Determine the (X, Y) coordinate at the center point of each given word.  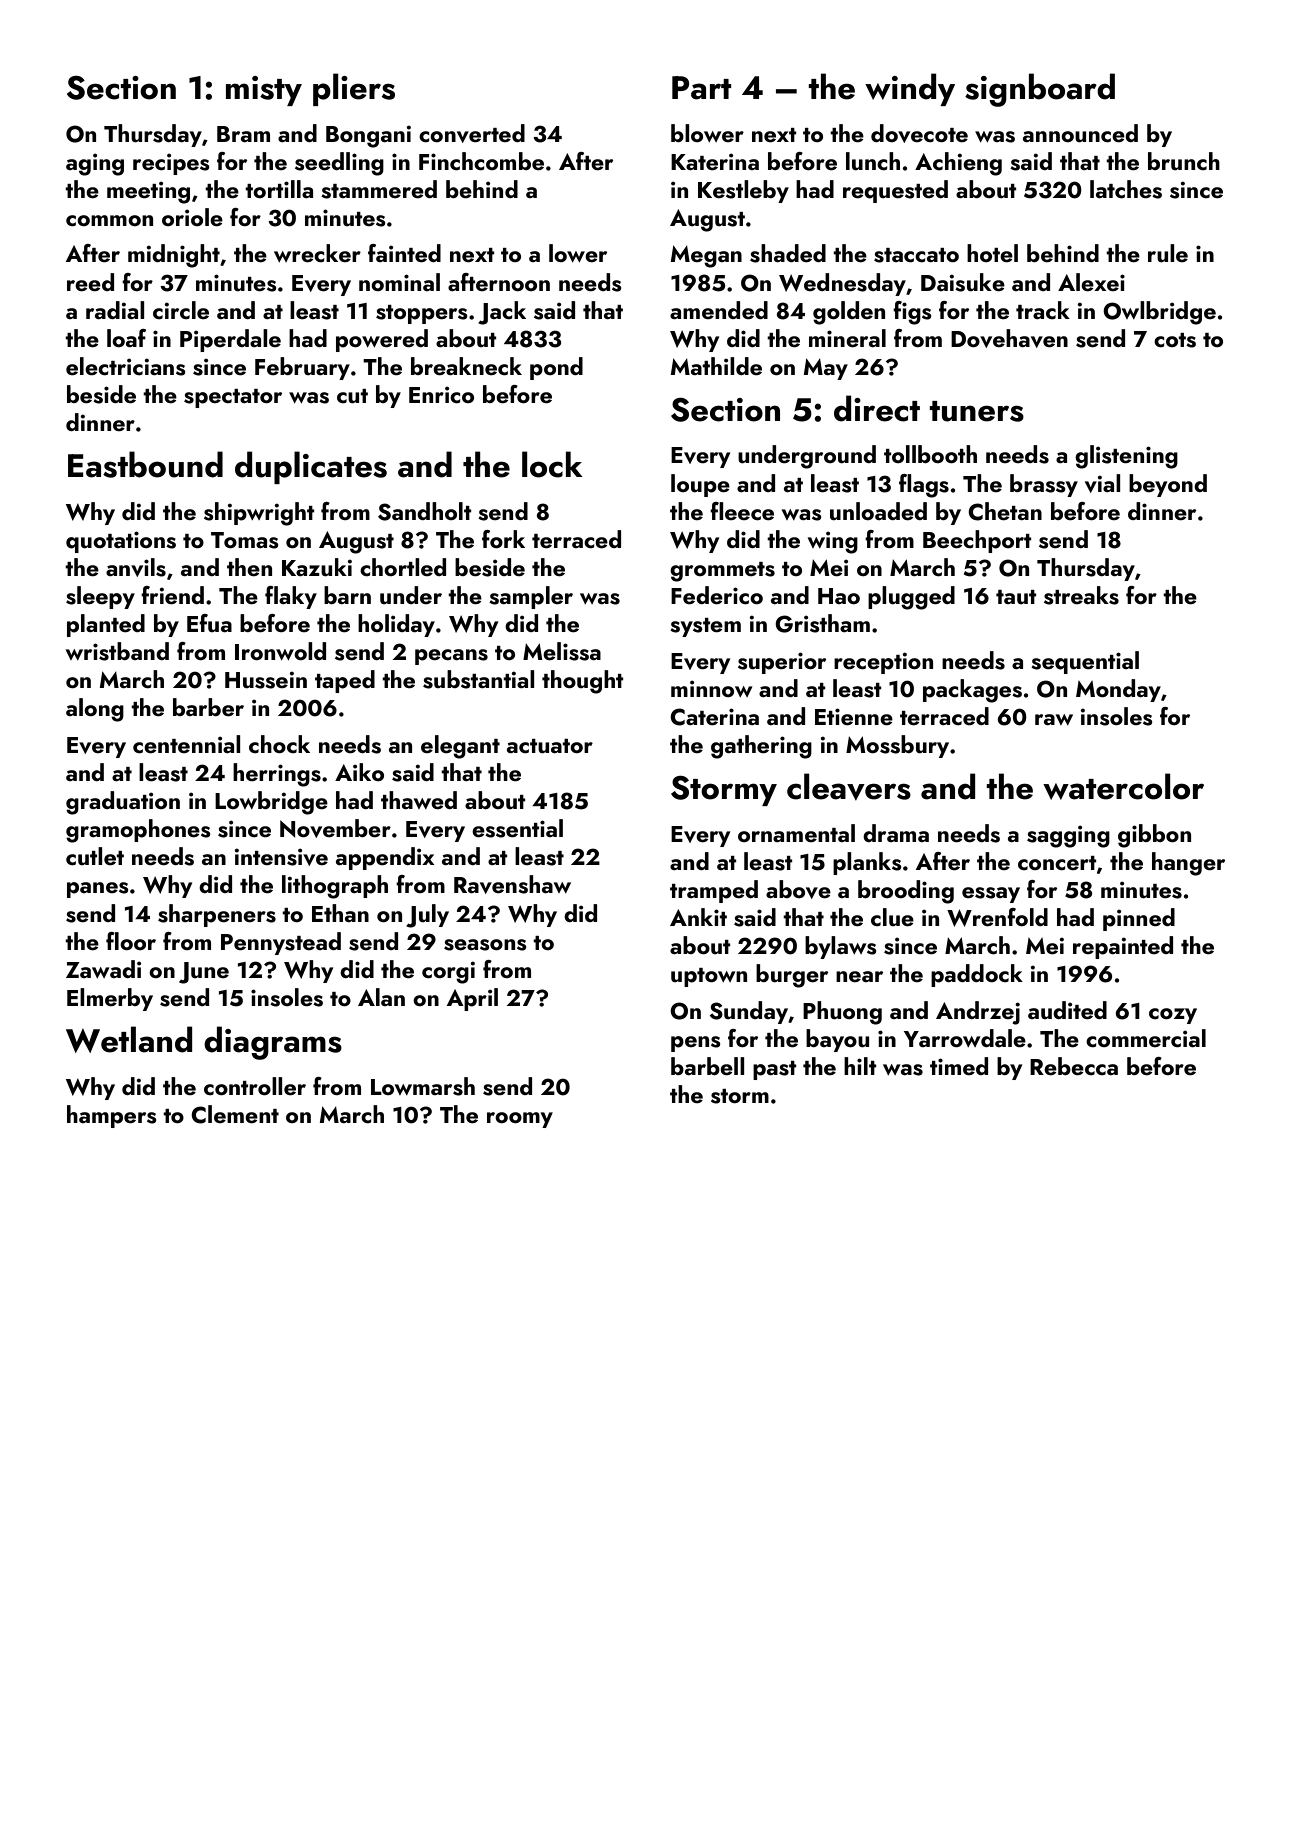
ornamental (796, 833)
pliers (354, 89)
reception (883, 663)
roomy (520, 1120)
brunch (1184, 161)
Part (702, 88)
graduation (123, 803)
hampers (112, 1116)
